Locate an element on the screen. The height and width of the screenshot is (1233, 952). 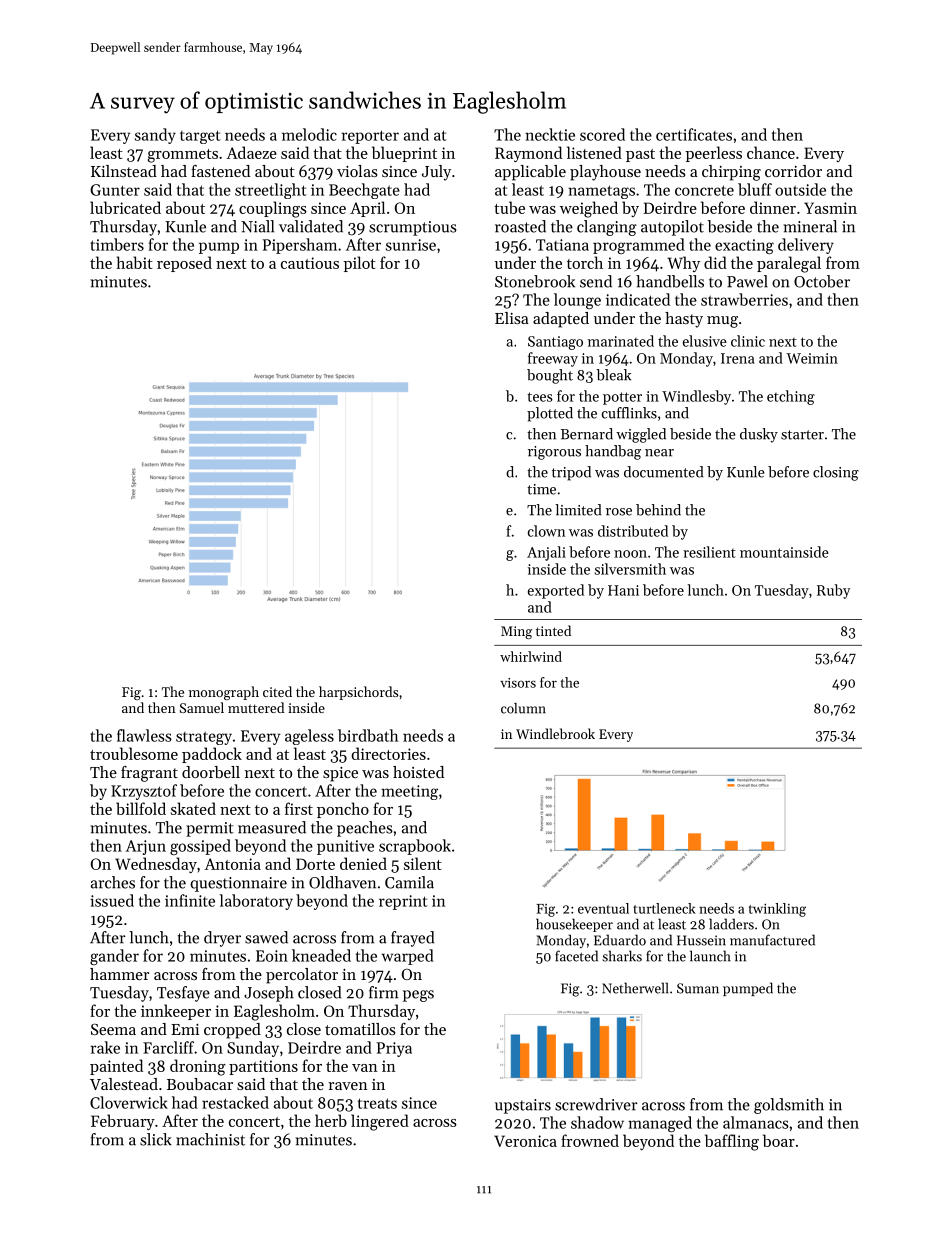
necktie is located at coordinates (550, 134).
